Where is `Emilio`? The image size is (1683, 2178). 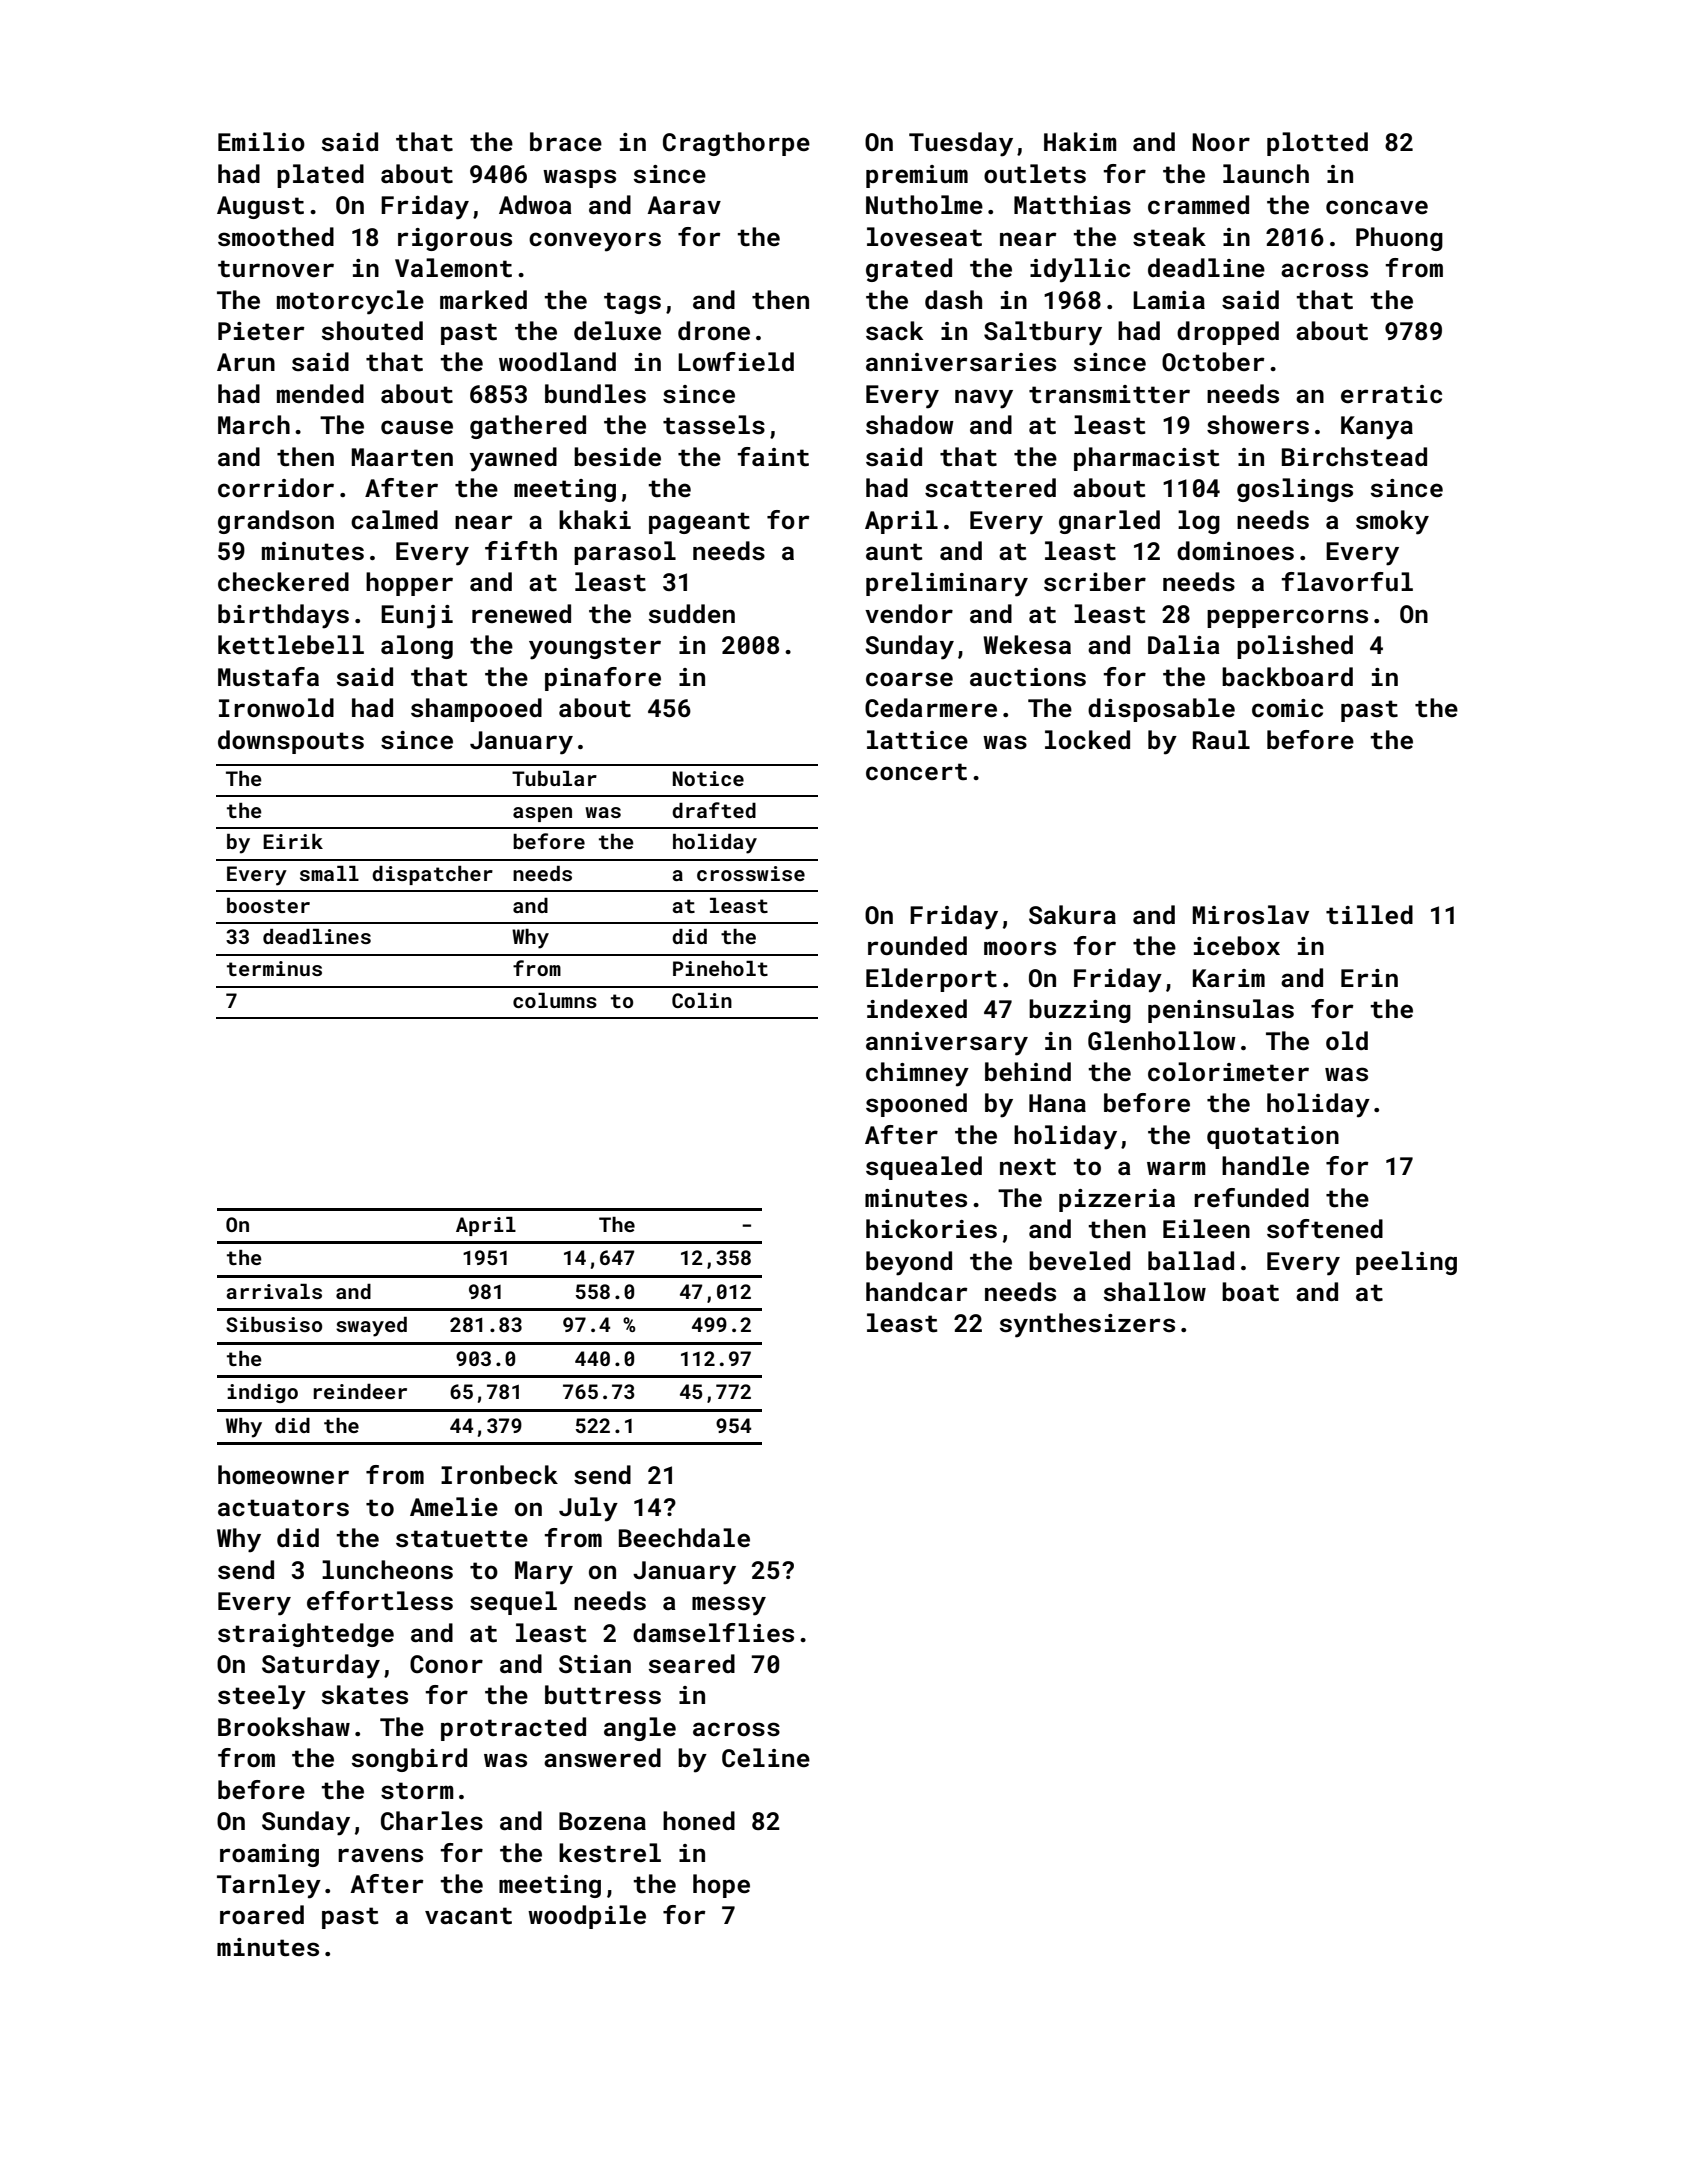 Emilio is located at coordinates (261, 141).
